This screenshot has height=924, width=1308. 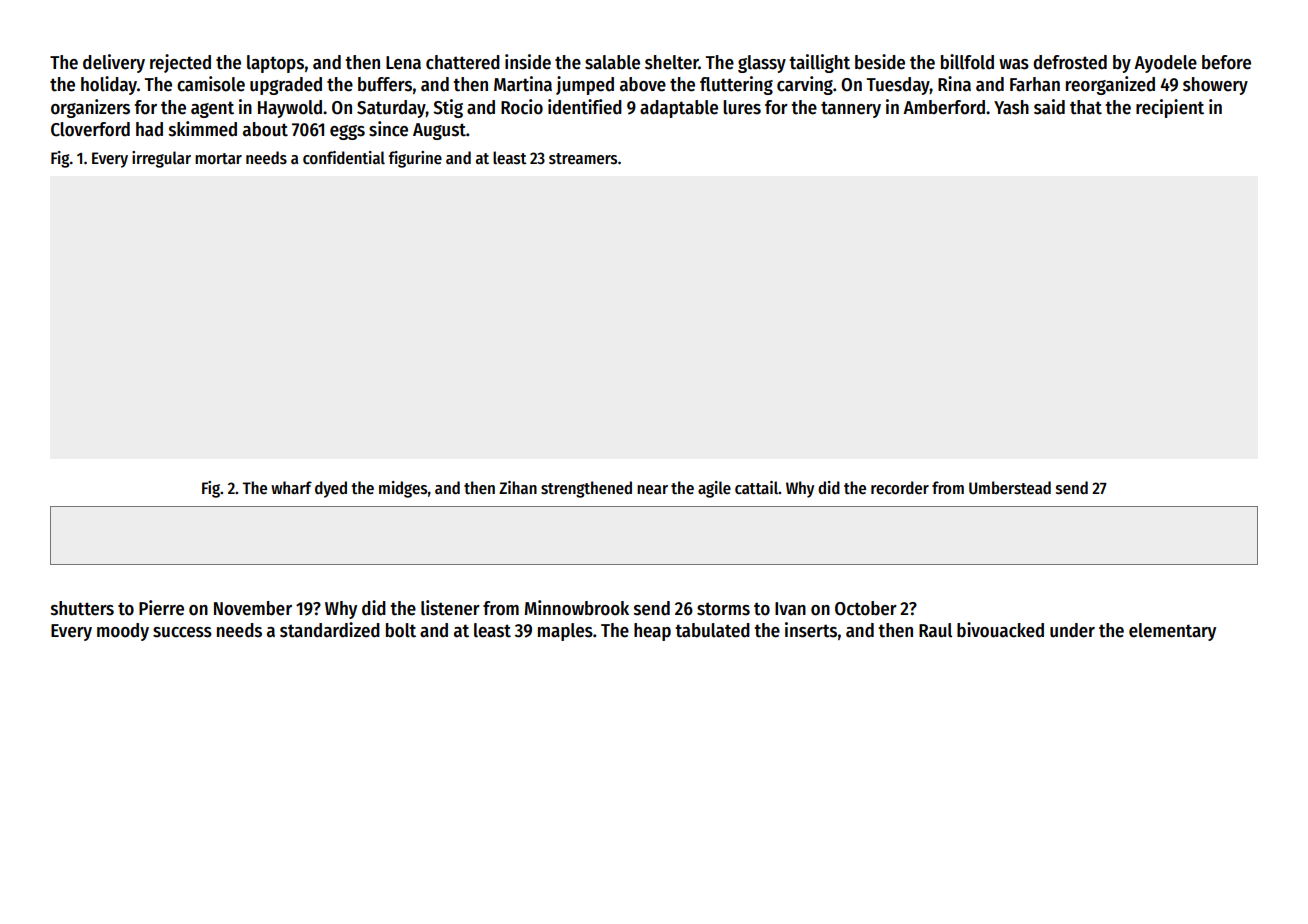 What do you see at coordinates (652, 490) in the screenshot?
I see `near` at bounding box center [652, 490].
